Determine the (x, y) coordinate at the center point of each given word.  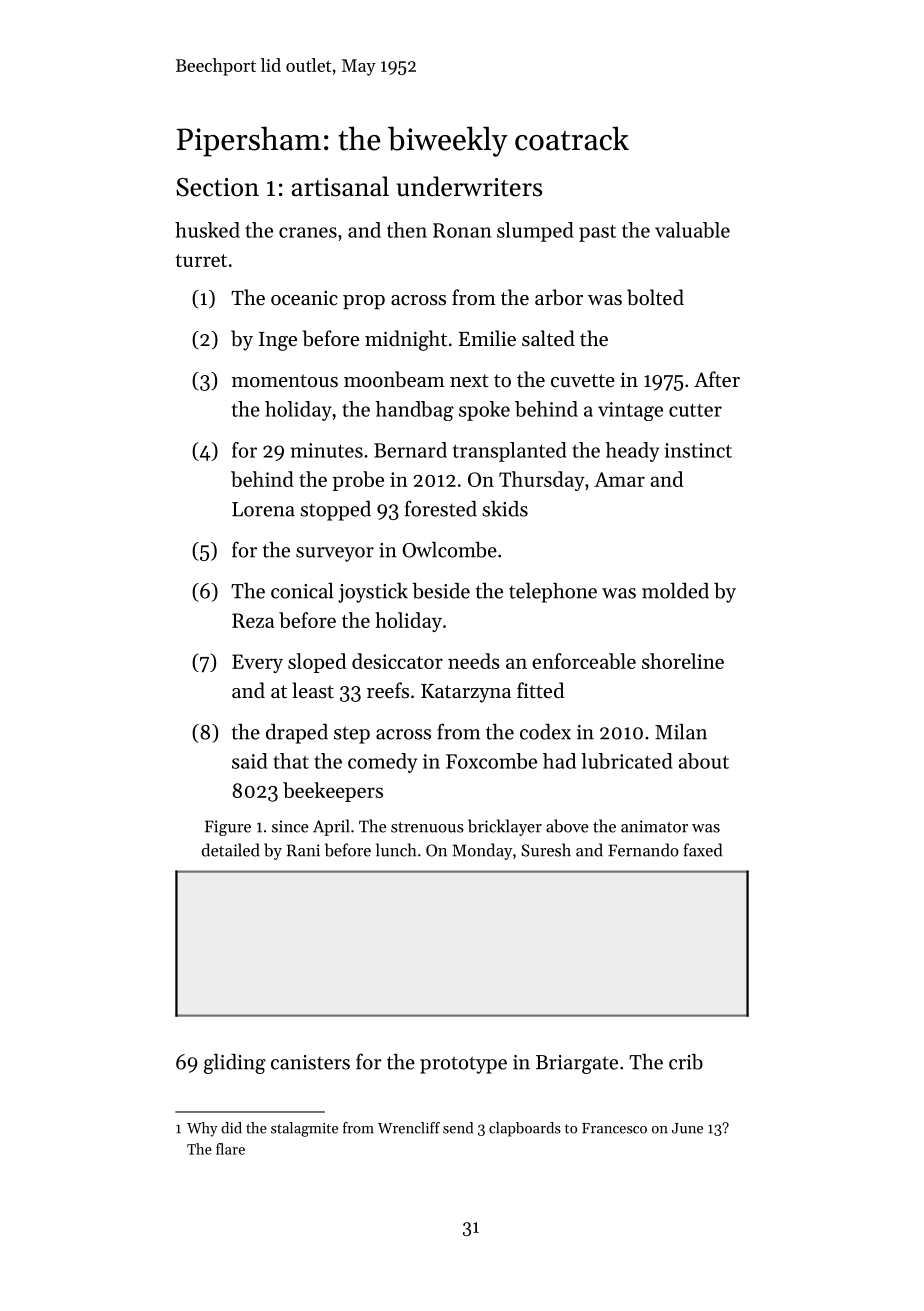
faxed (702, 850)
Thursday (542, 481)
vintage (630, 411)
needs (474, 661)
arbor (559, 297)
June (687, 1128)
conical (302, 591)
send (458, 1128)
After (717, 379)
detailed (231, 850)
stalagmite (304, 1129)
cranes (308, 232)
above (567, 826)
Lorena (263, 509)
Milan (681, 732)
